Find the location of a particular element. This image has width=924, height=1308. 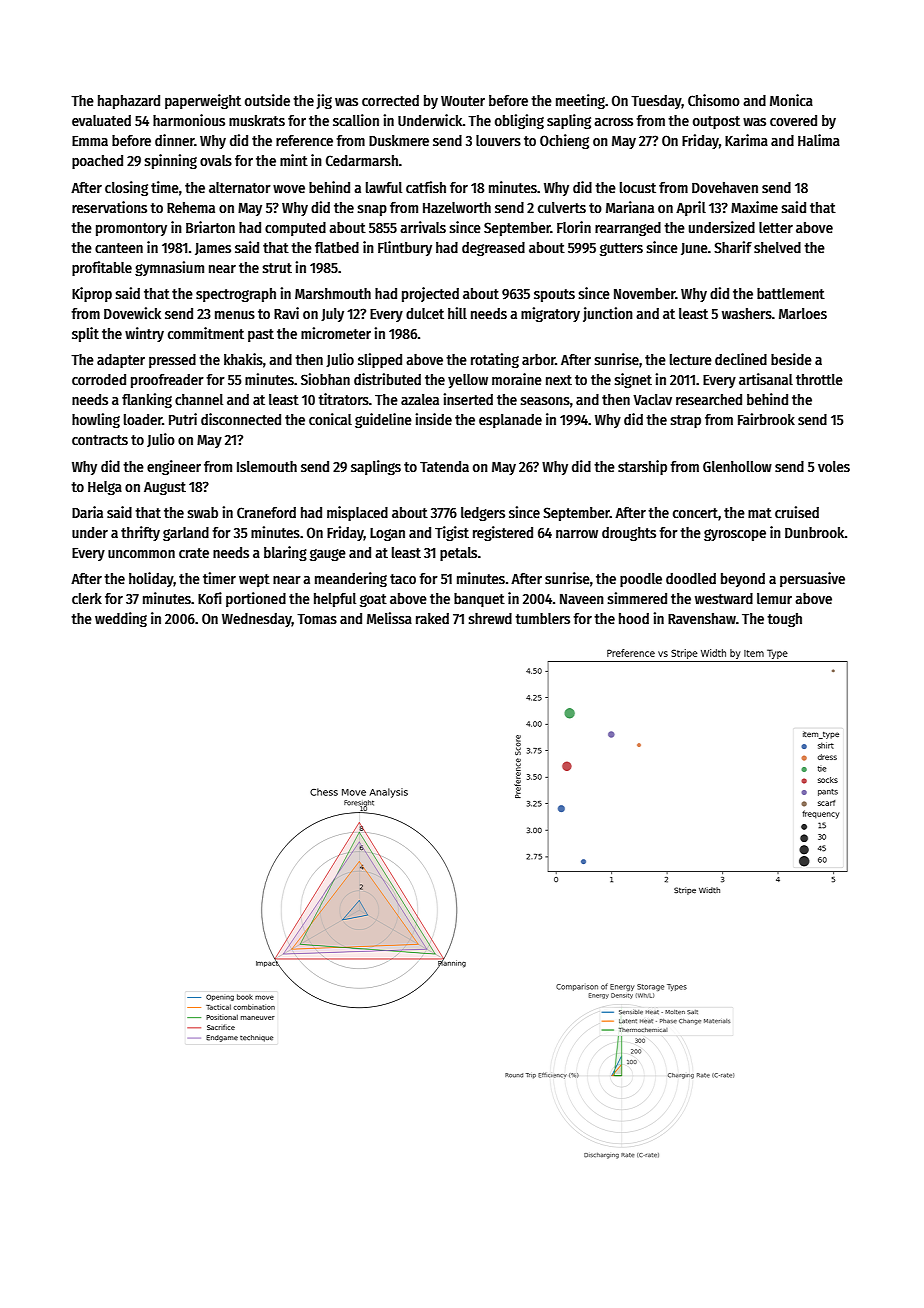

meeting is located at coordinates (580, 101).
